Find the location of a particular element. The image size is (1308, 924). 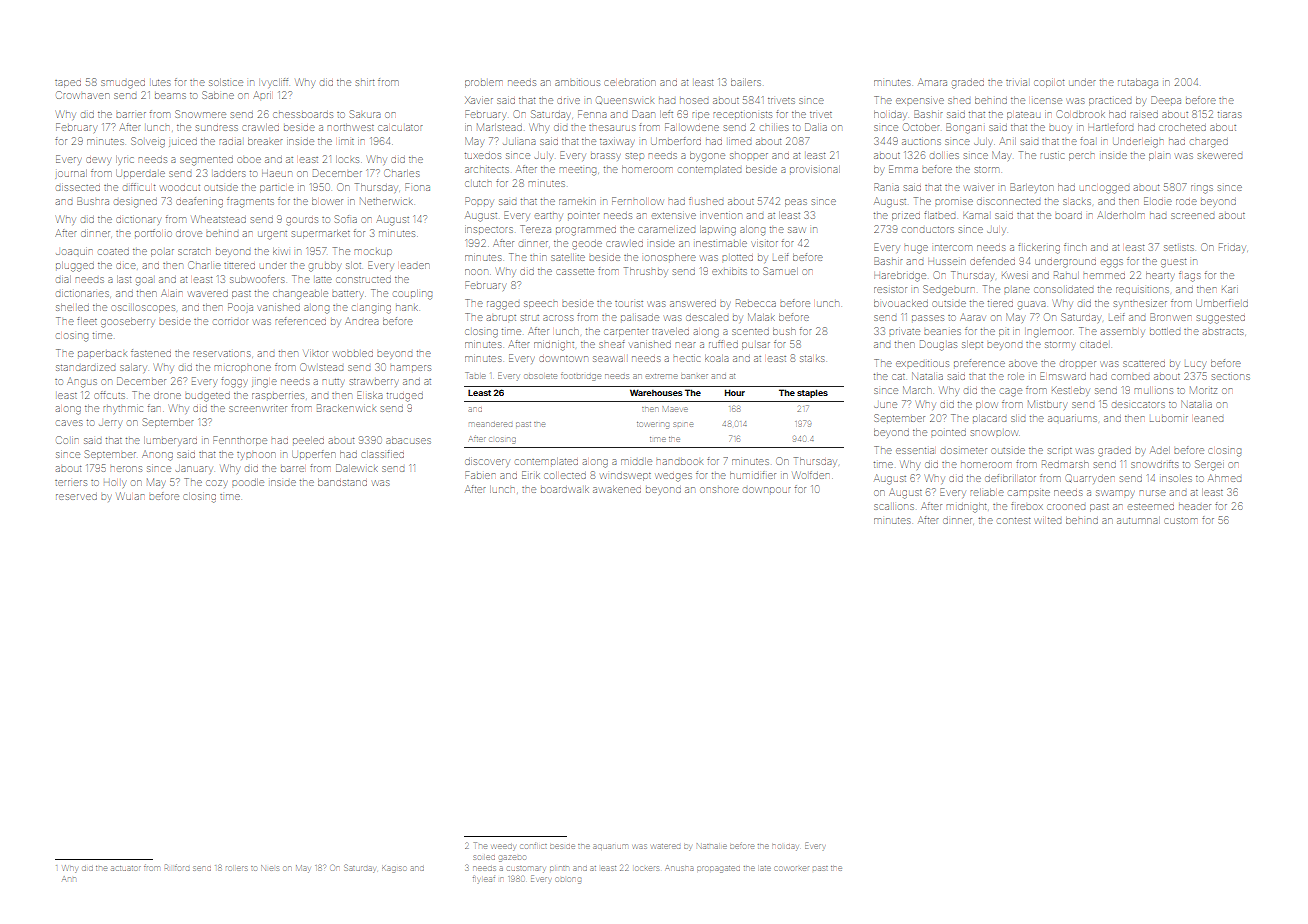

Haeun is located at coordinates (277, 173).
